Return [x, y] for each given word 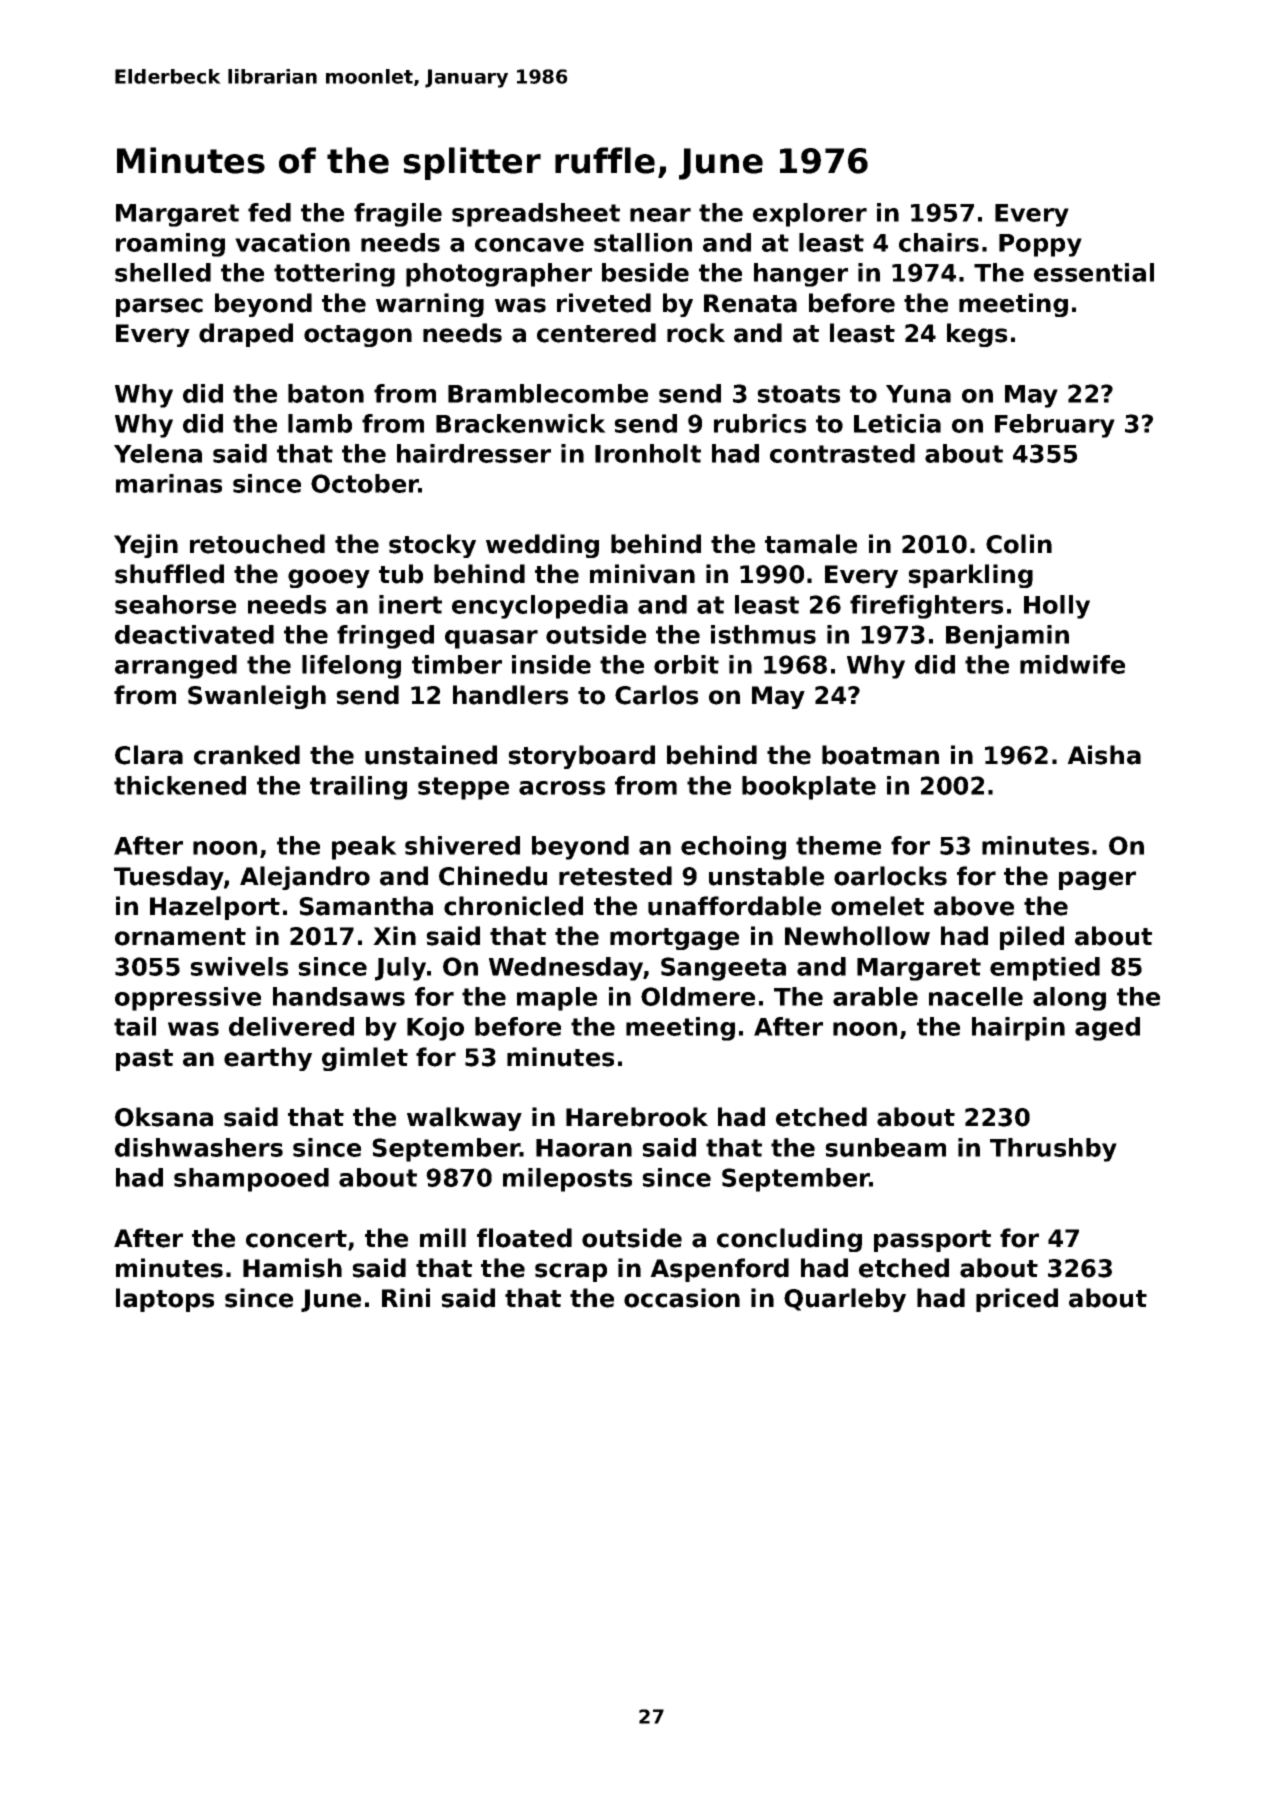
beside [645, 272]
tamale [811, 544]
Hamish [292, 1268]
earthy [268, 1059]
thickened [180, 785]
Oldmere [698, 996]
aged [1107, 1029]
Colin [1019, 544]
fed [269, 212]
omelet [877, 906]
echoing [733, 848]
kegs [977, 335]
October [365, 483]
